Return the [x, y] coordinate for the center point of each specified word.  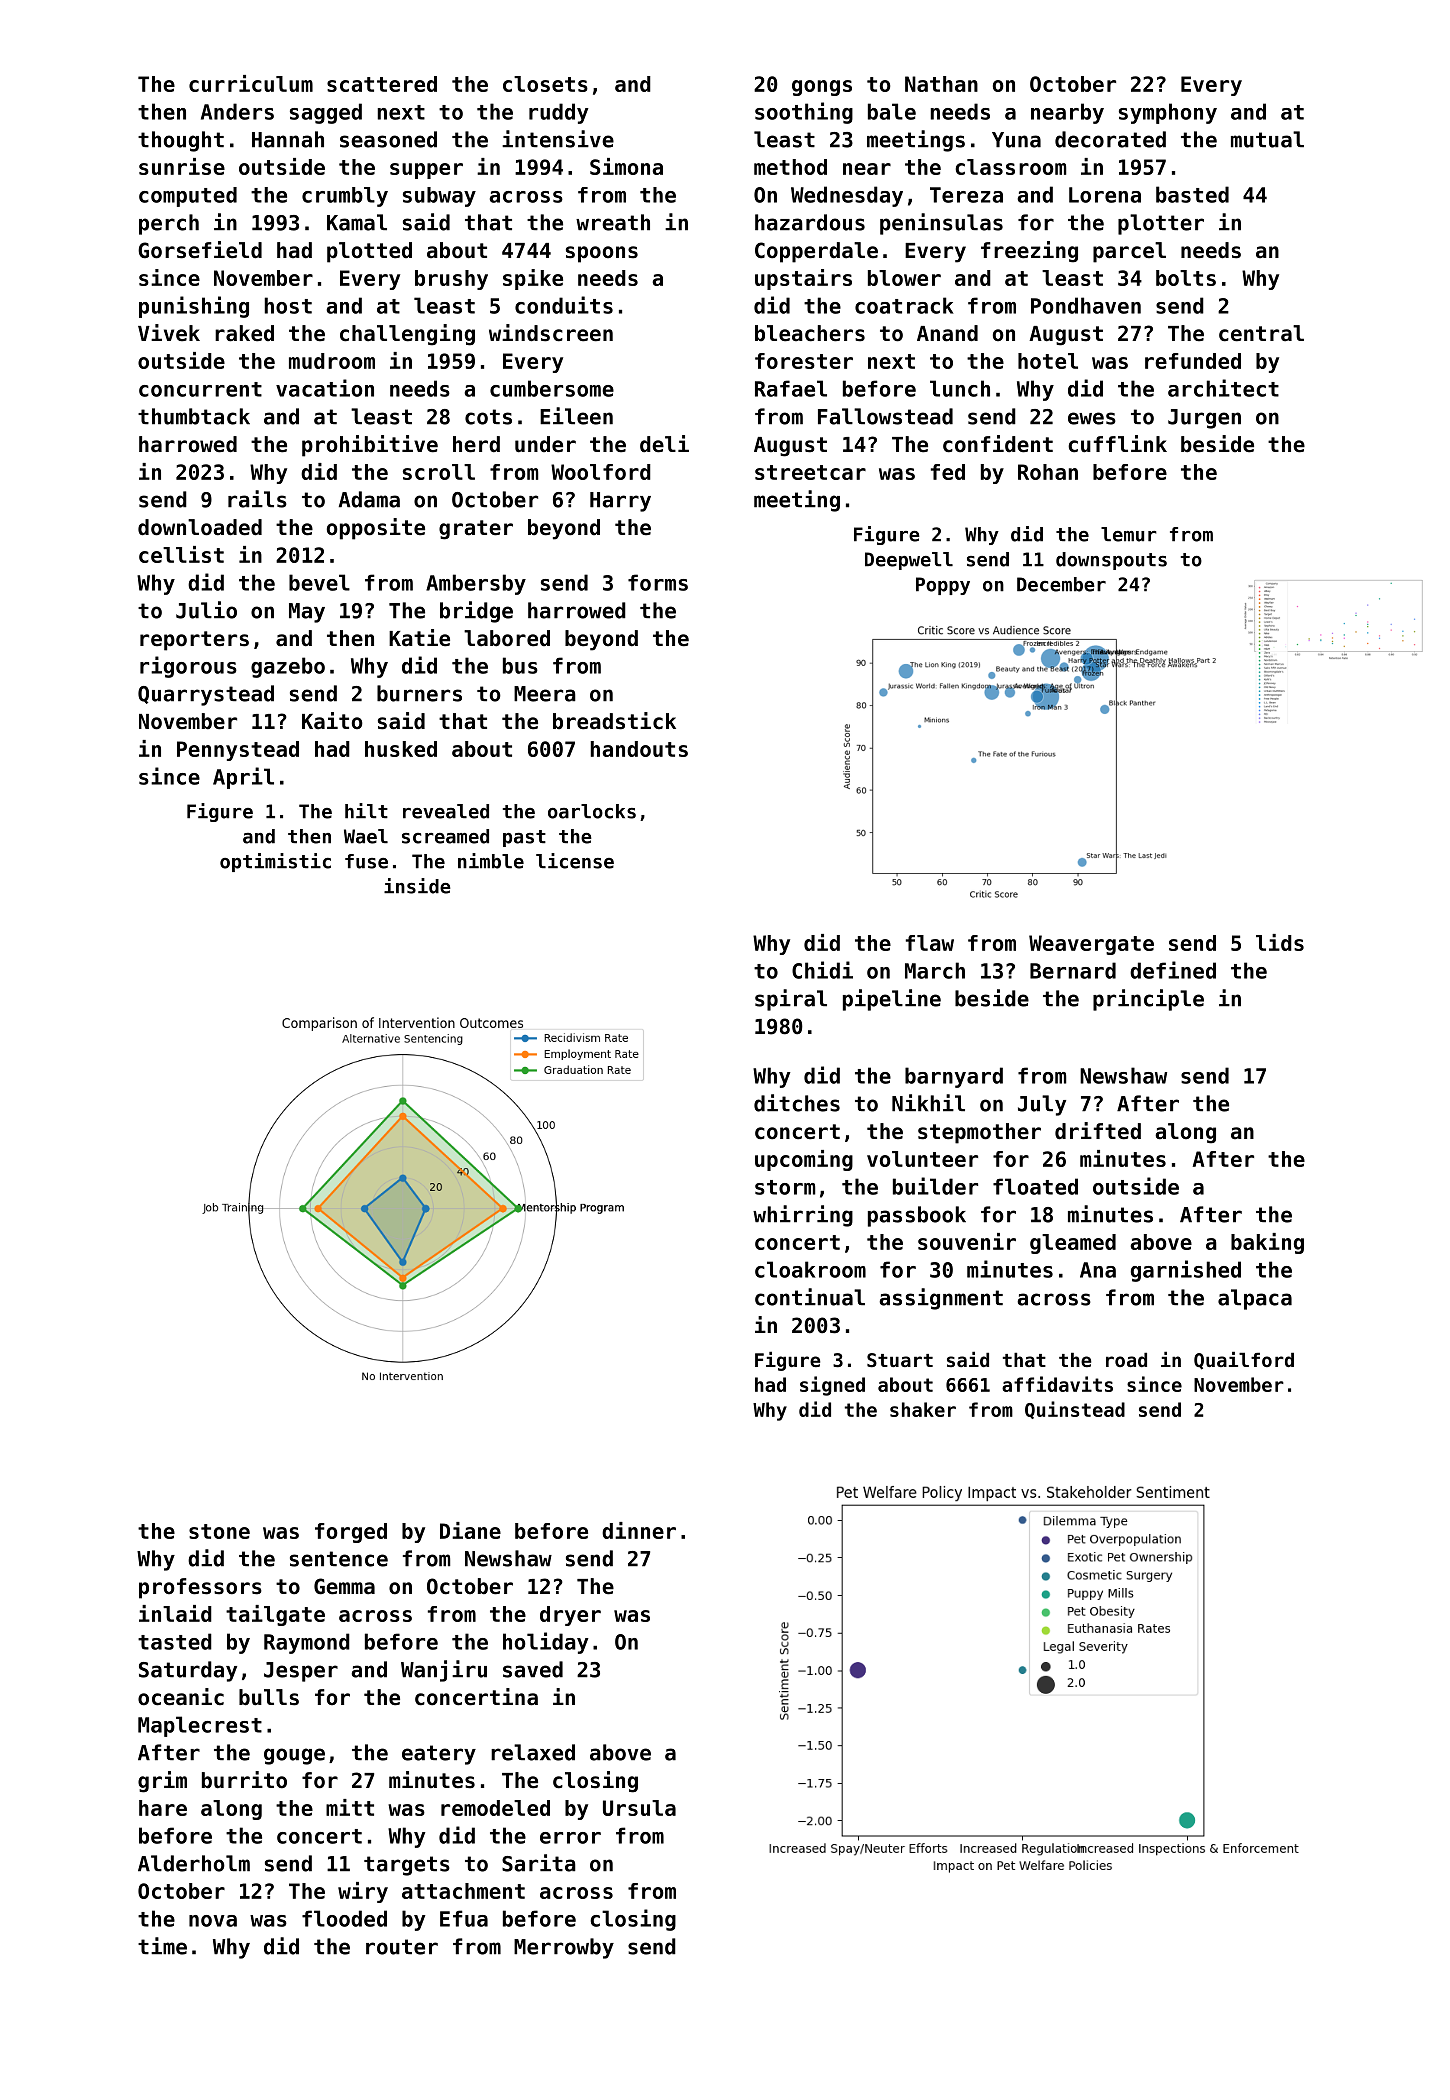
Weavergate [1091, 945]
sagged [326, 113]
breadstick [614, 721]
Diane [470, 1530]
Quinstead [1075, 1410]
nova [213, 1921]
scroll [439, 472]
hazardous [810, 222]
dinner [639, 1530]
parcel [1129, 252]
